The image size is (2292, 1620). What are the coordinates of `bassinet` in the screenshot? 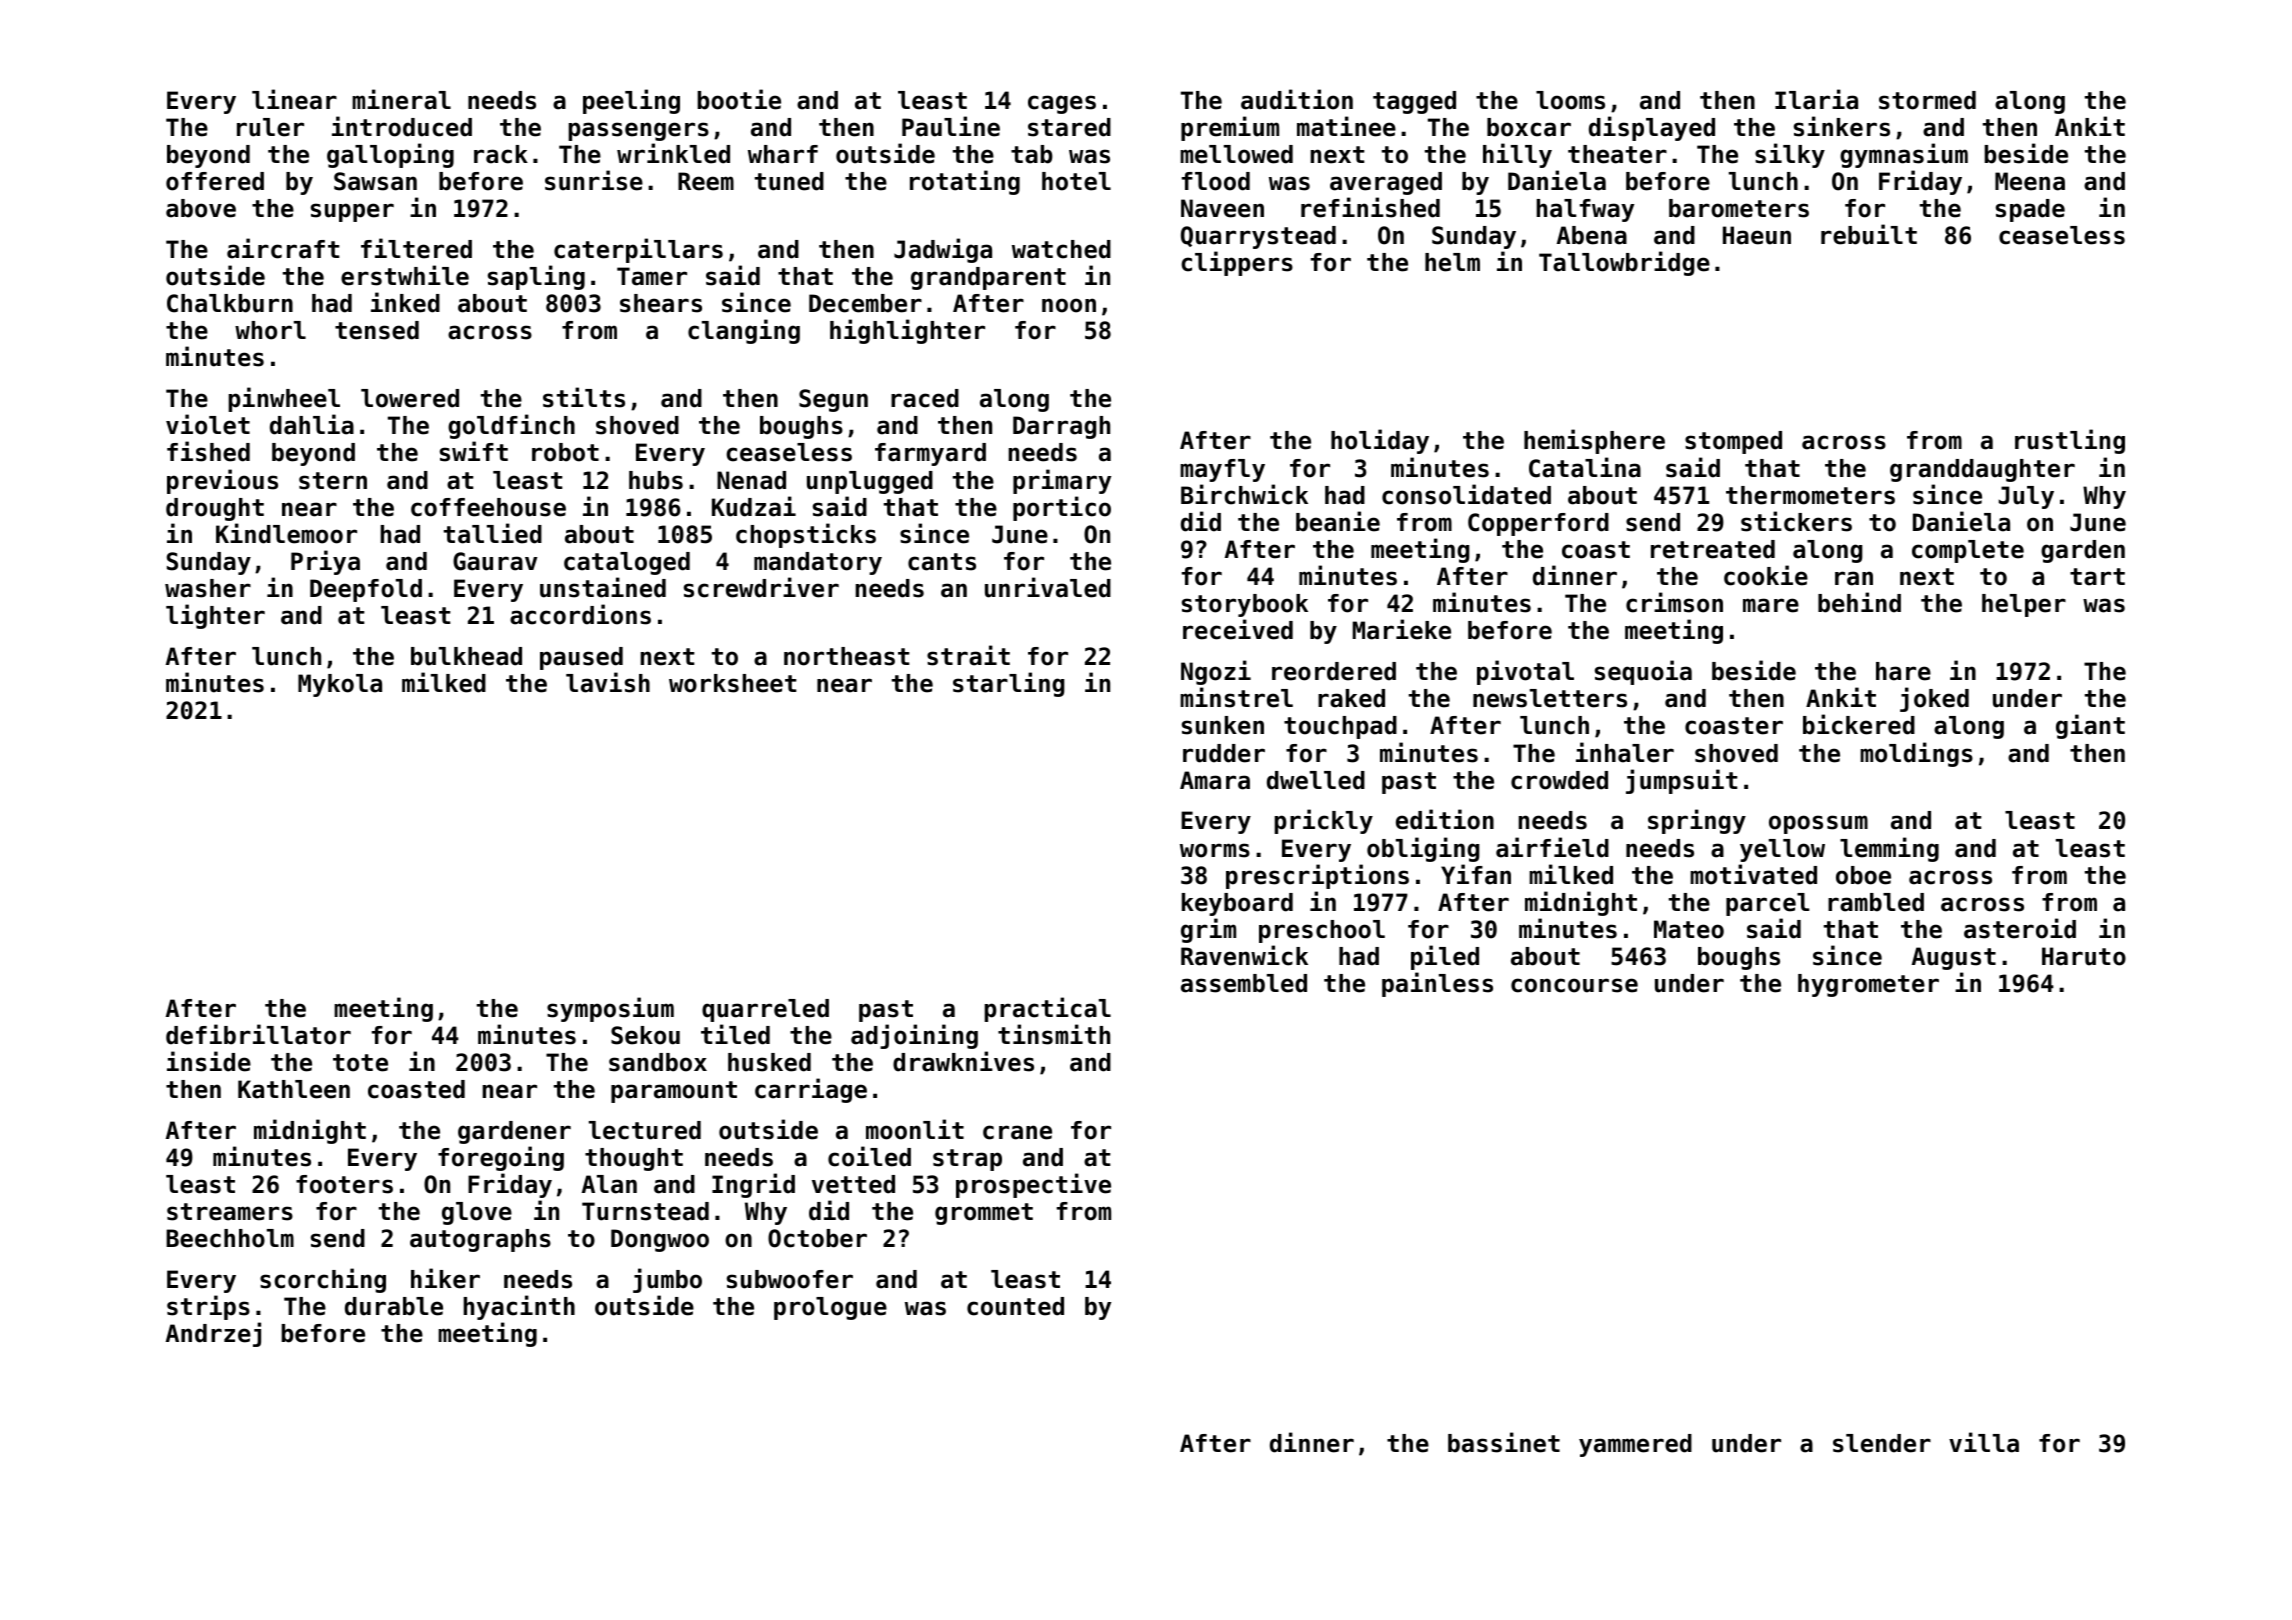 It's located at (1504, 1442).
